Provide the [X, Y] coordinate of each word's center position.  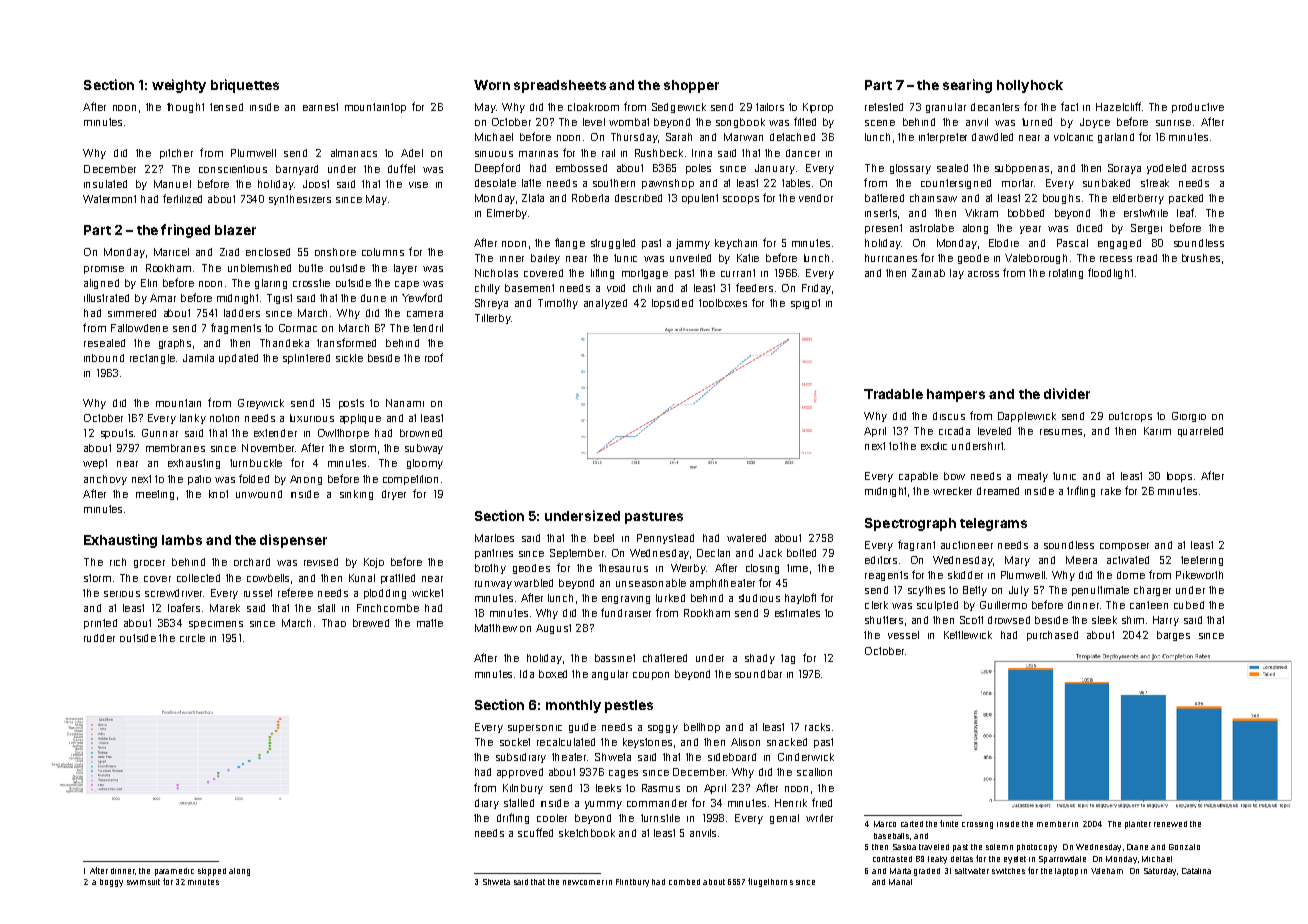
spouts [117, 434]
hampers [956, 395]
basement [529, 288]
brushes [1201, 258]
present [883, 229]
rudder [99, 638]
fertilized [182, 198]
